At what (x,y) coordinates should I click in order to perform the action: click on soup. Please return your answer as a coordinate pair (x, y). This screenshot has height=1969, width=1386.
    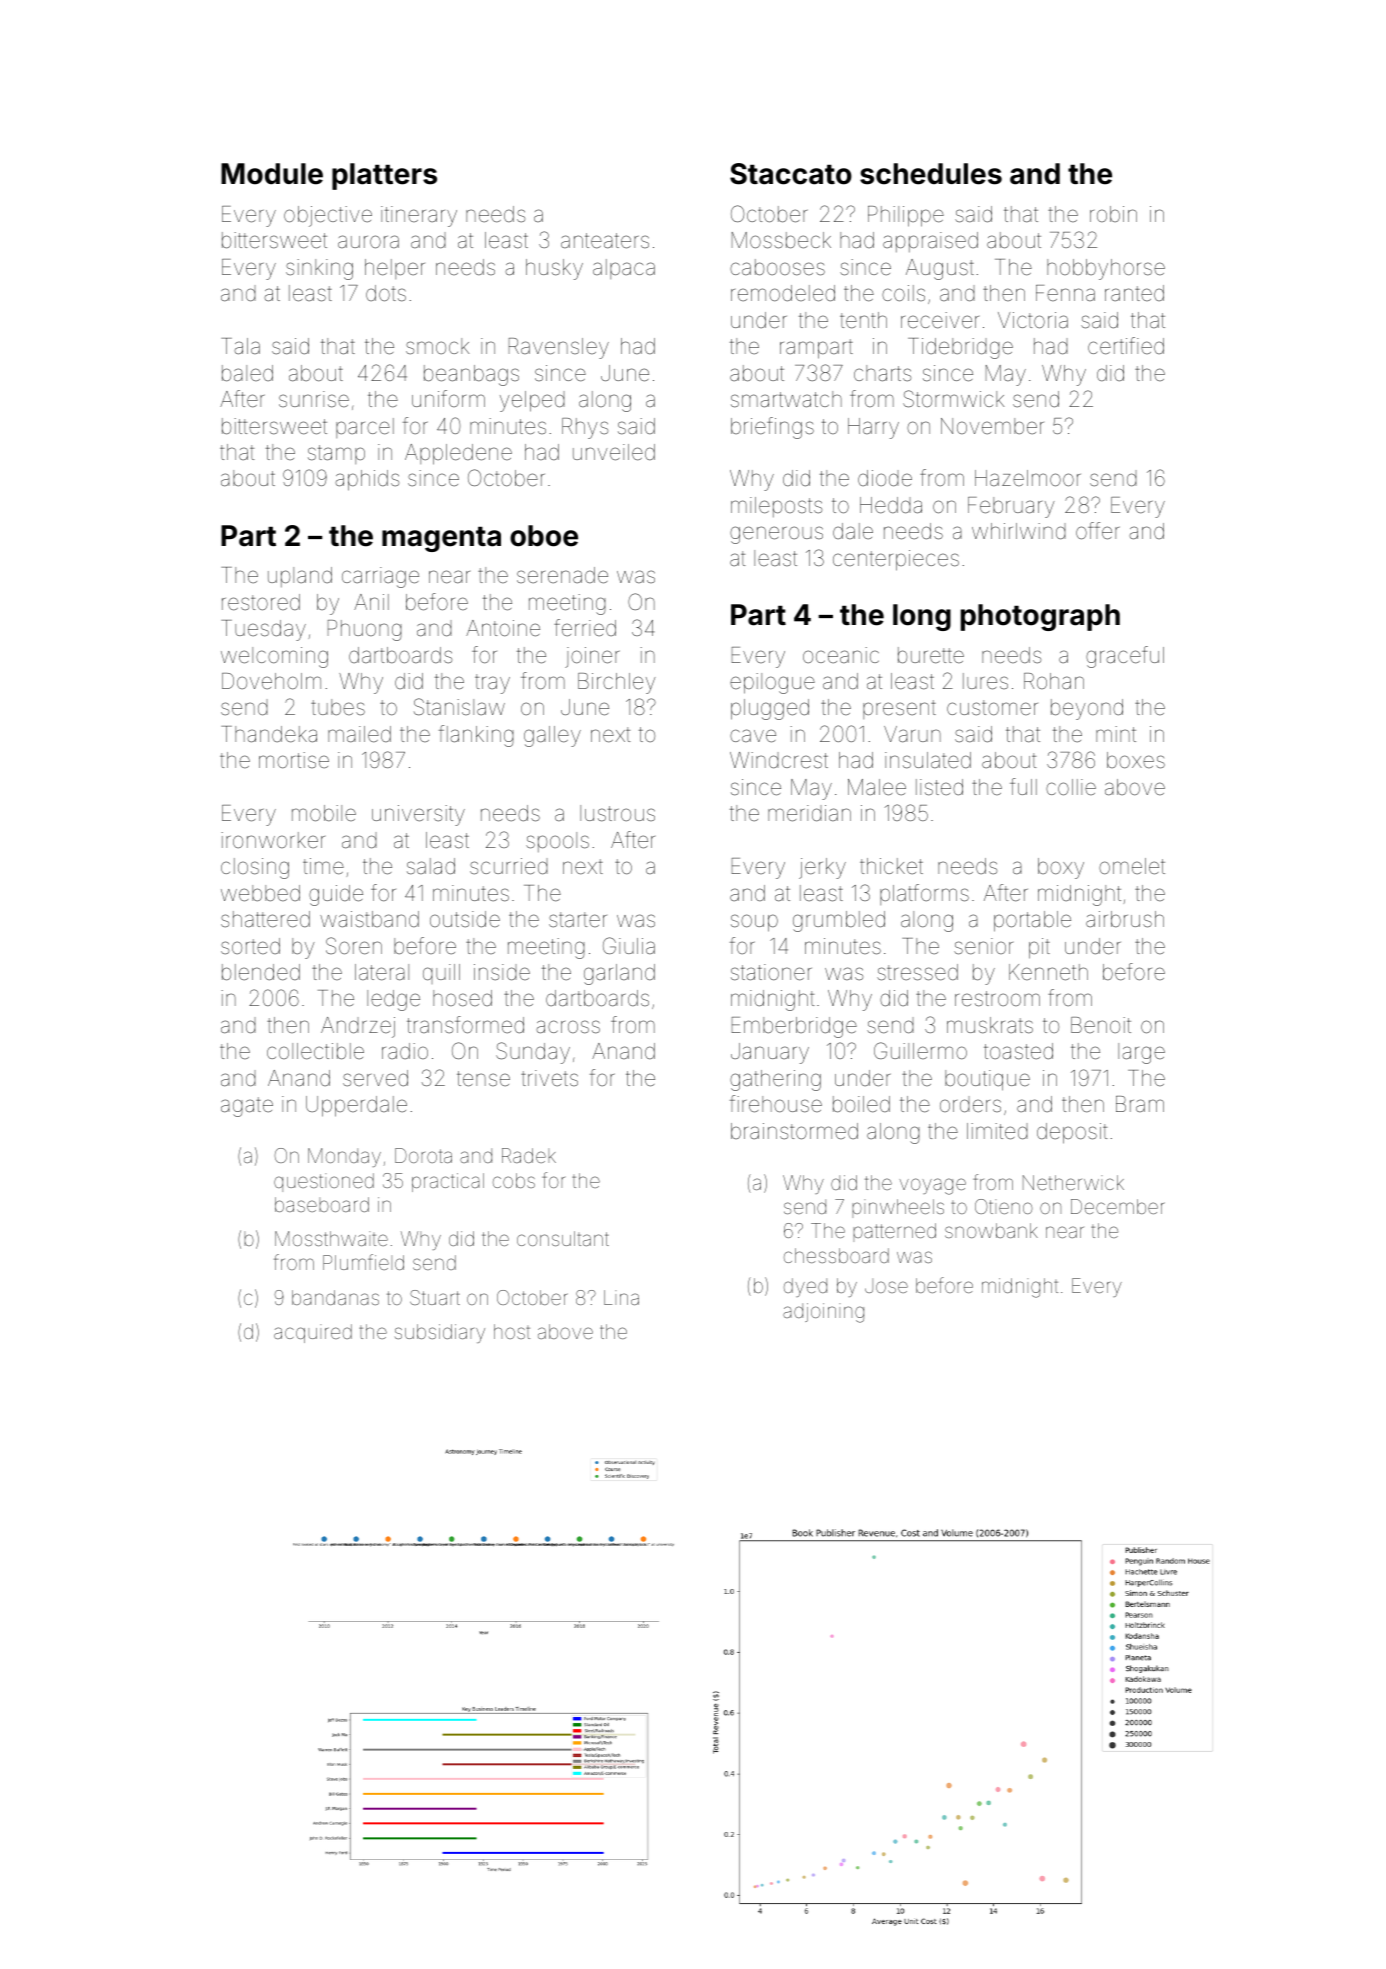
    Looking at the image, I should click on (754, 923).
